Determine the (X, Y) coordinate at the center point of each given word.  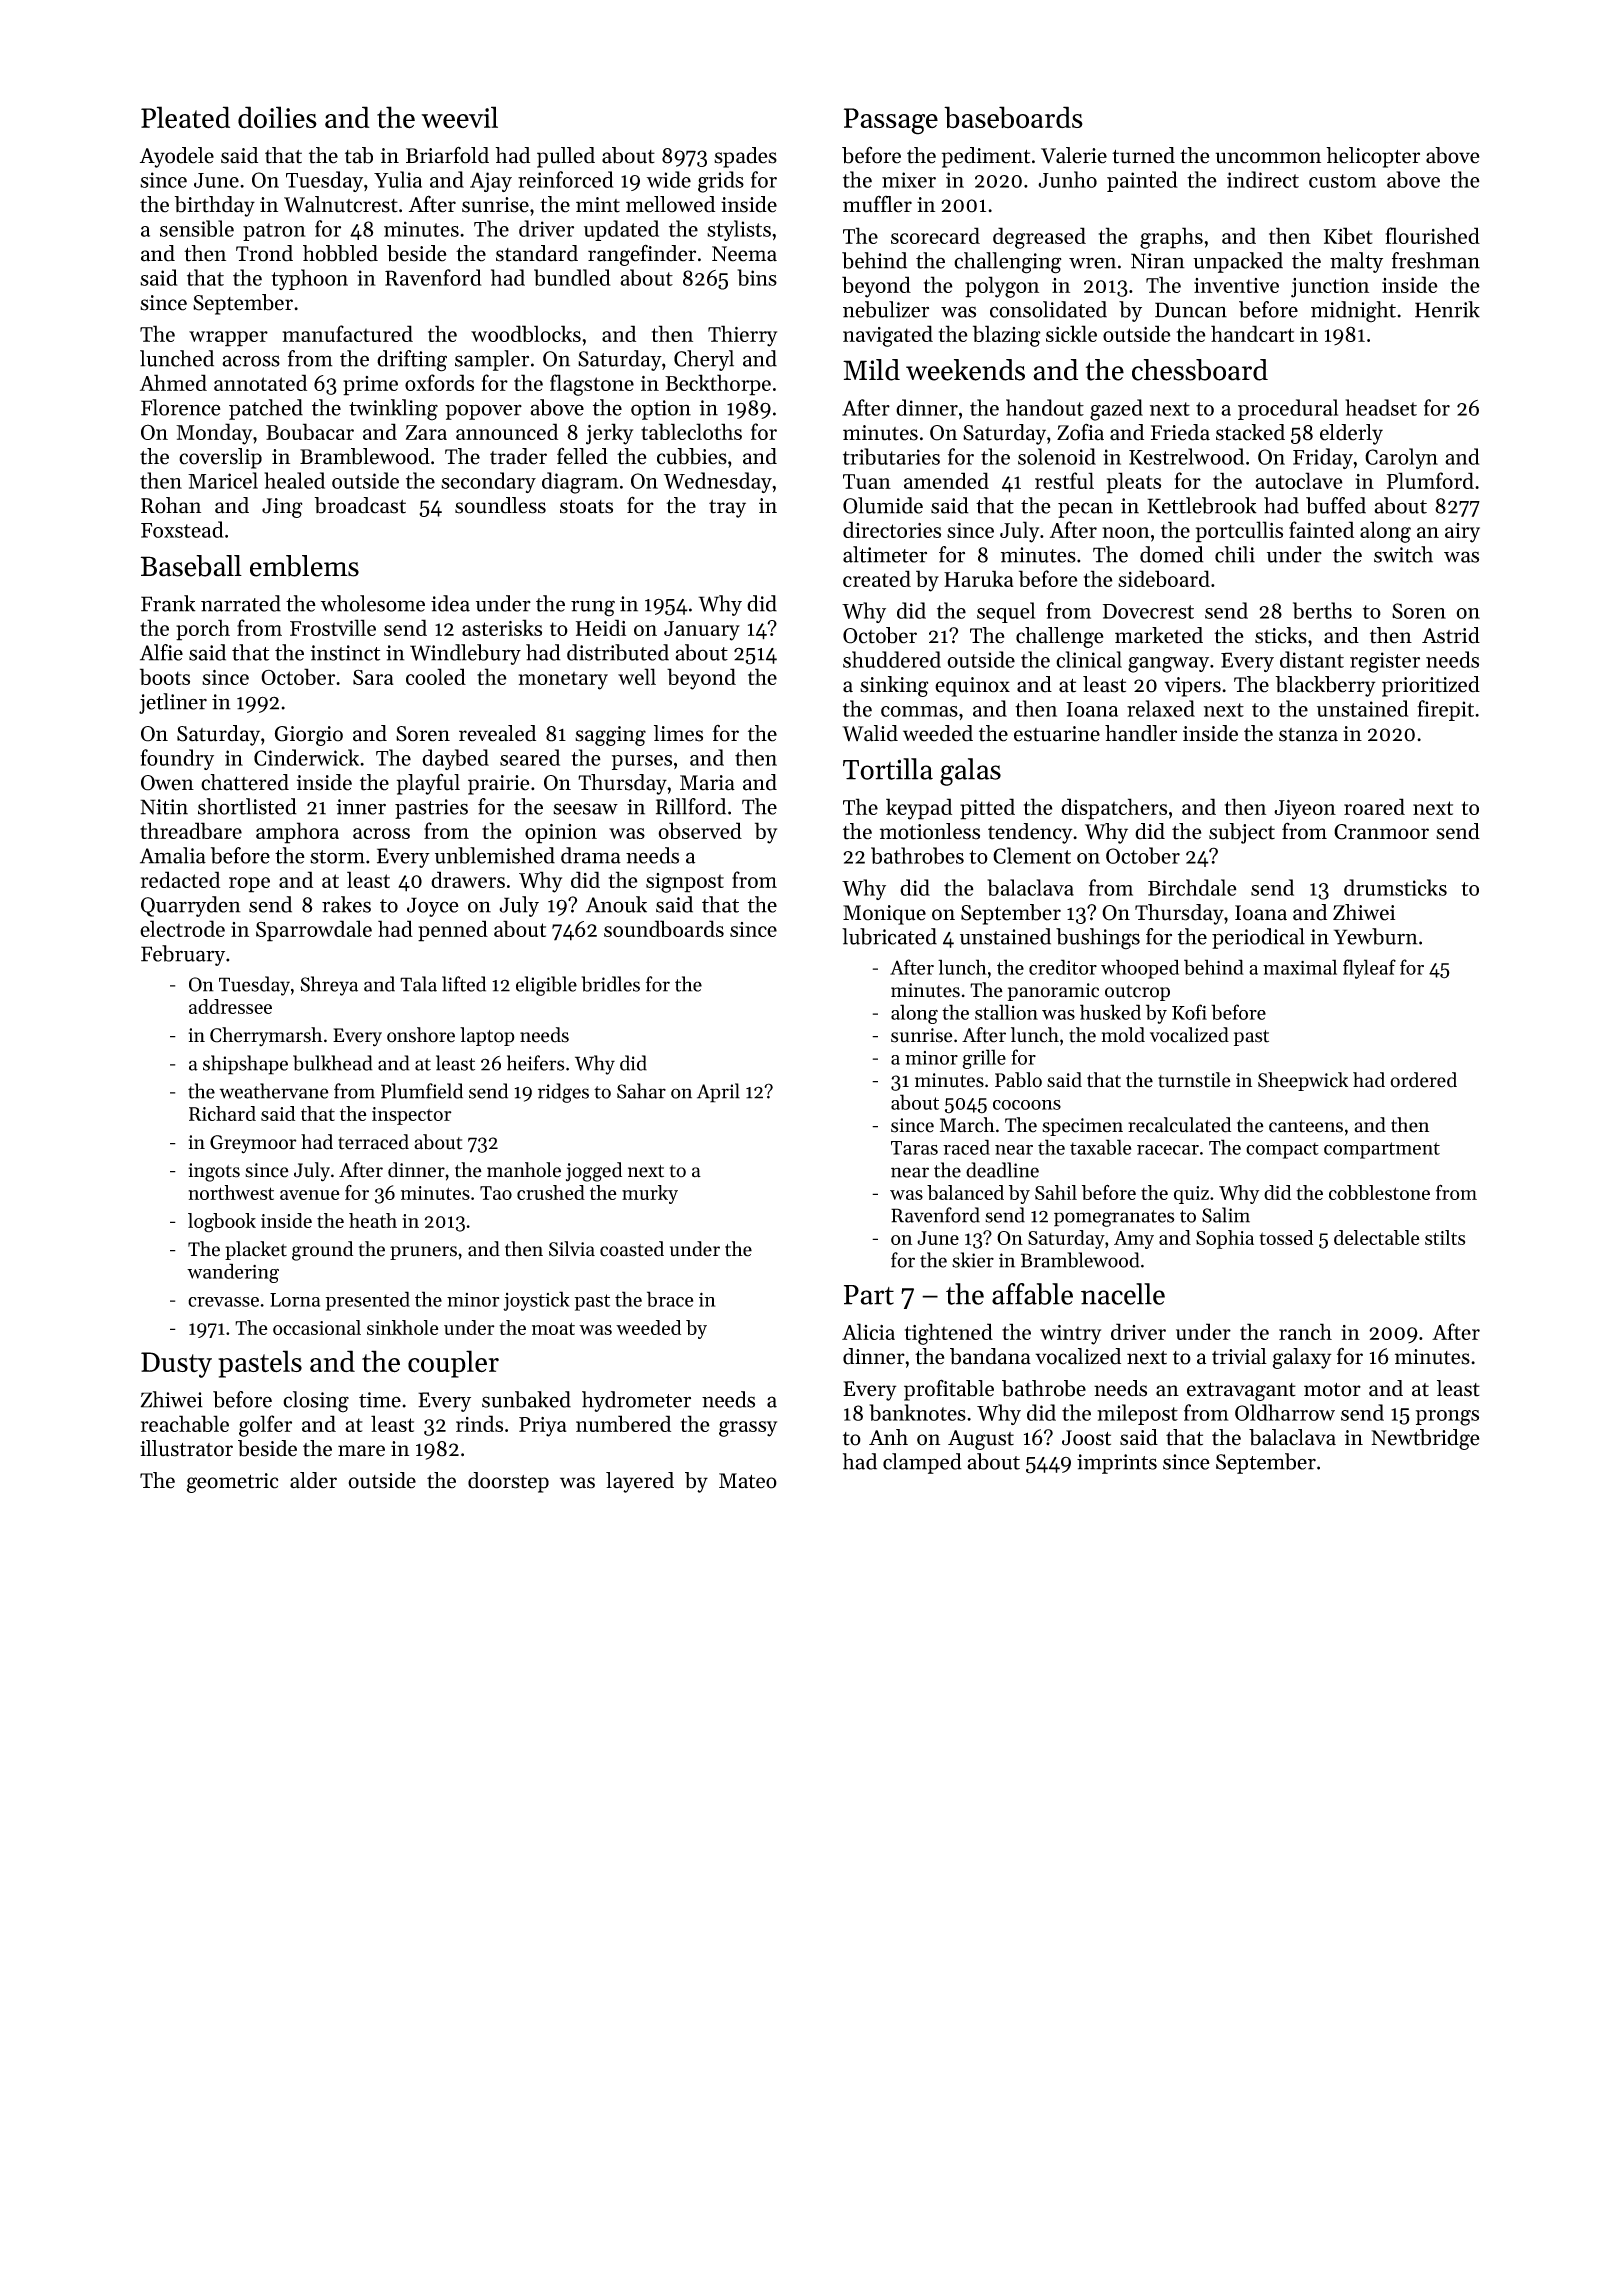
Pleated (185, 117)
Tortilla (888, 769)
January (702, 631)
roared (1374, 806)
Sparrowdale (314, 931)
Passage (891, 121)
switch (1403, 554)
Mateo (748, 1481)
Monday (214, 434)
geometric (232, 1483)
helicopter (1373, 157)
